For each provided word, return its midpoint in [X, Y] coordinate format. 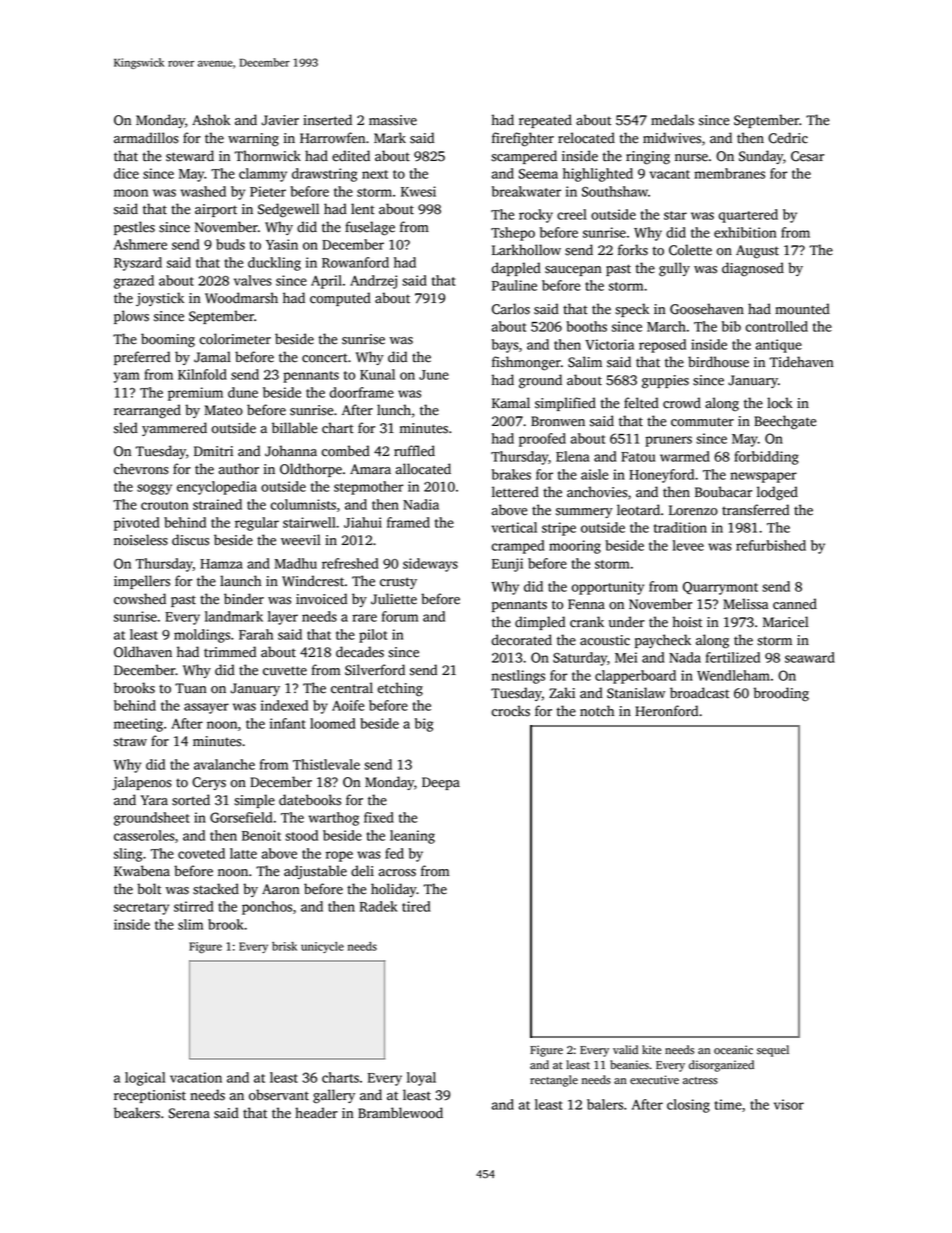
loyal [421, 1079]
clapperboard [635, 677]
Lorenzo [693, 510]
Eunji [507, 565]
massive [393, 120]
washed [203, 191]
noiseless [141, 540]
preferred [142, 358]
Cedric [788, 138]
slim [190, 924]
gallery [334, 1096]
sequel [773, 1051]
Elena [573, 456]
